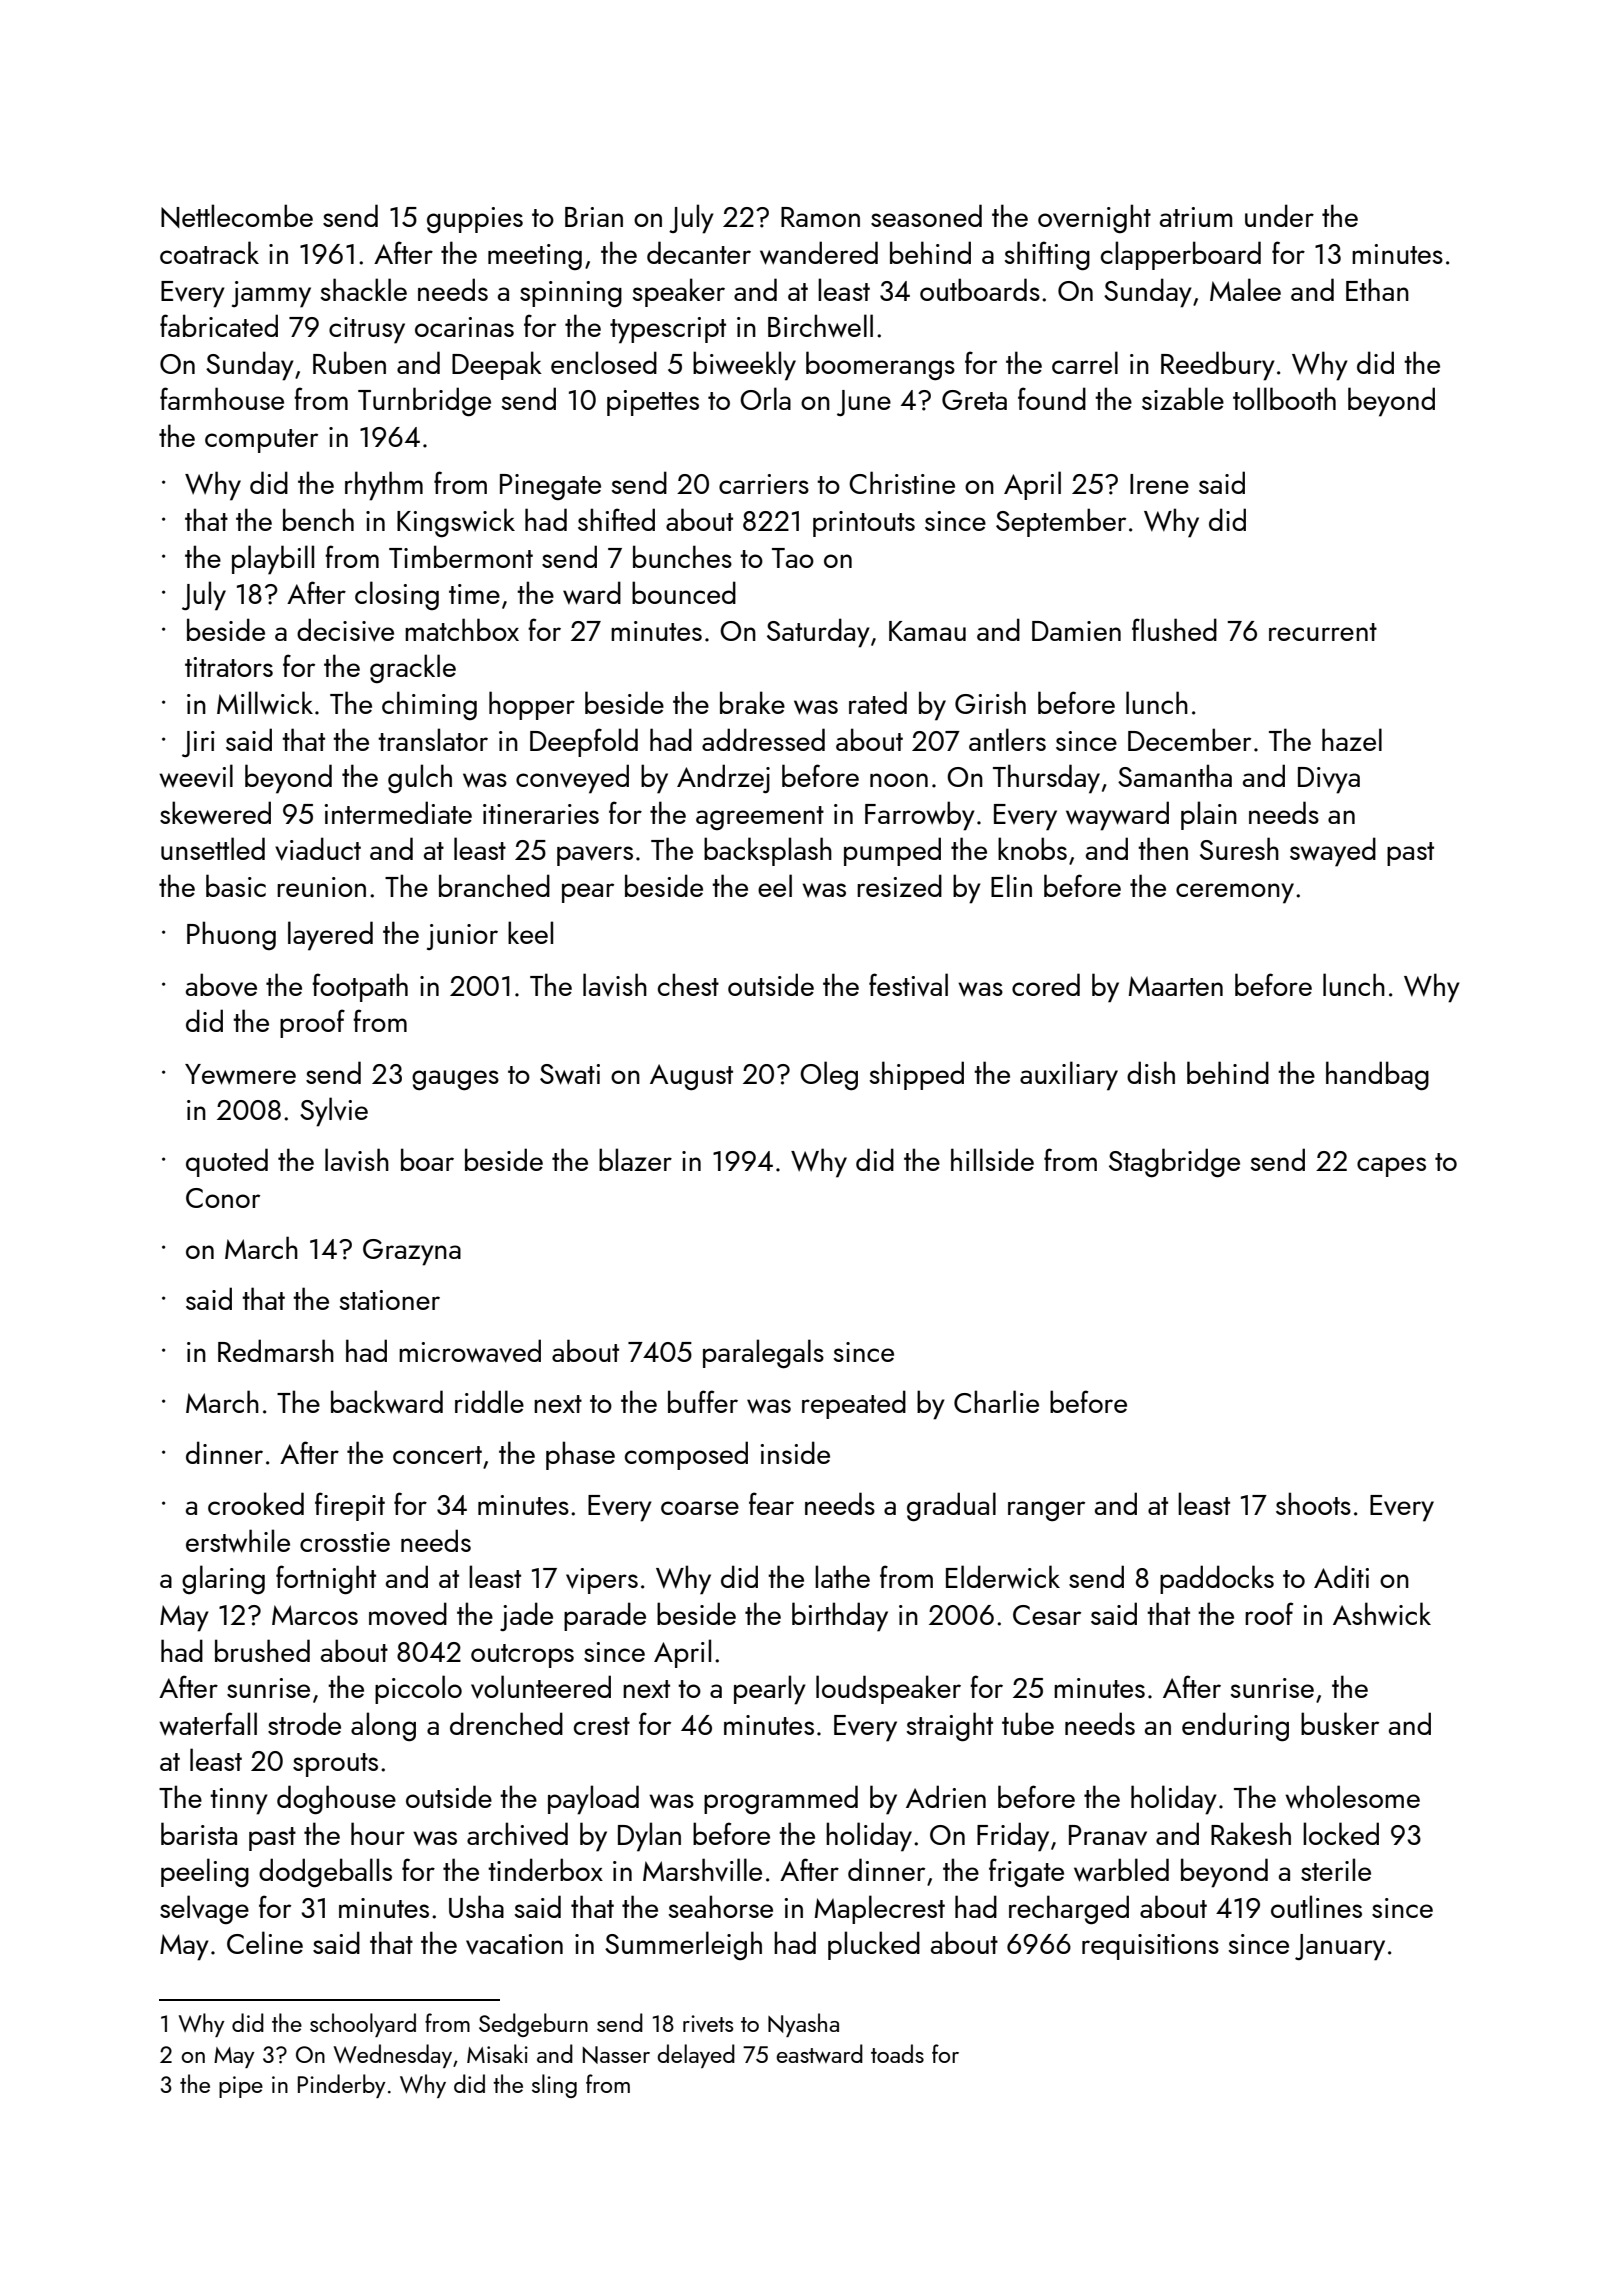  Describe the element at coordinates (1069, 1076) in the page. I see `auxiliary` at that location.
